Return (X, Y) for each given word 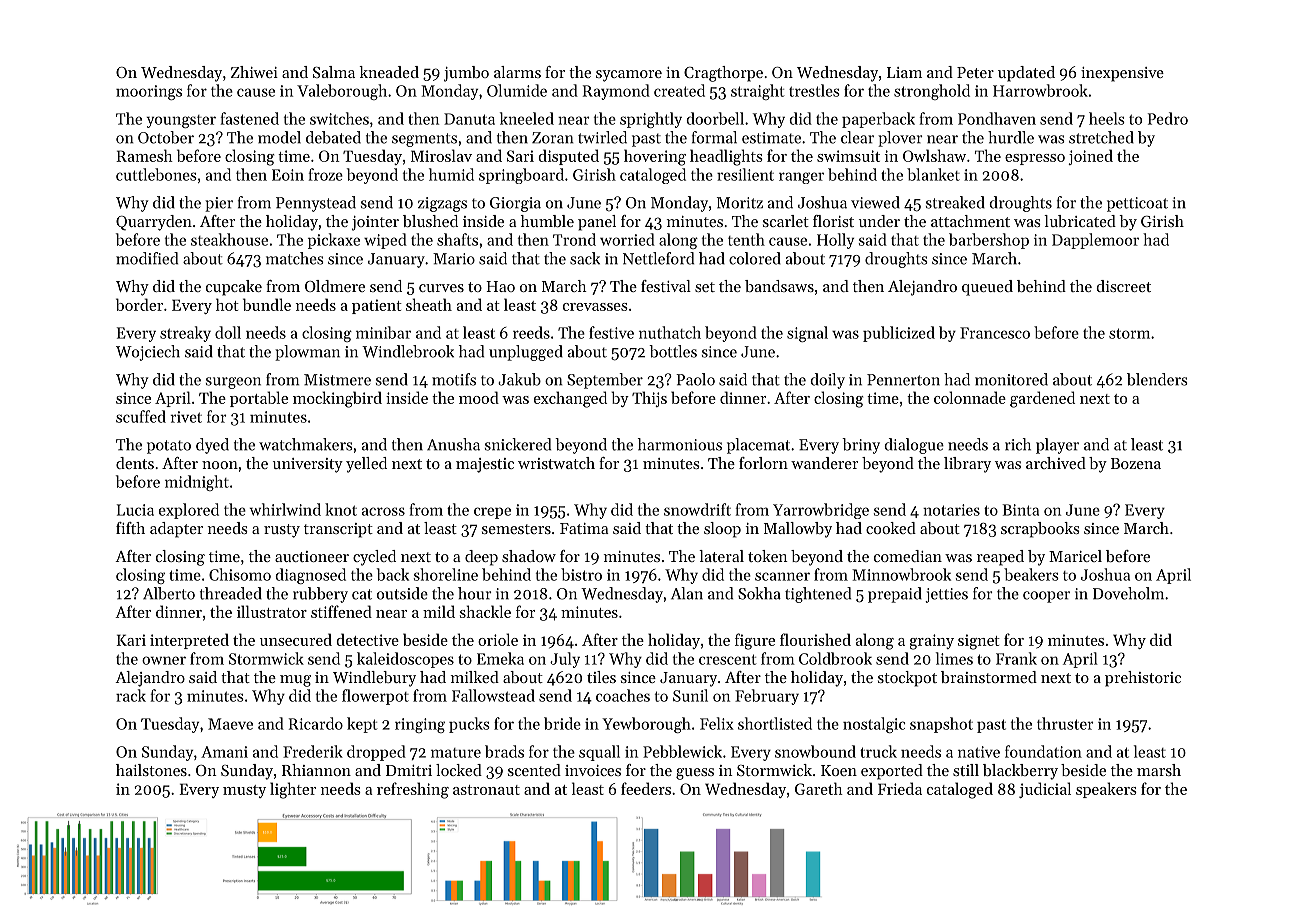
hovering (655, 157)
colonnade (970, 397)
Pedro (1168, 118)
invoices (593, 770)
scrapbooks (1040, 530)
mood (479, 397)
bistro (581, 574)
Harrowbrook (1040, 90)
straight (758, 92)
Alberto (169, 593)
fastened (250, 118)
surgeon (233, 383)
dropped (376, 753)
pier (219, 204)
